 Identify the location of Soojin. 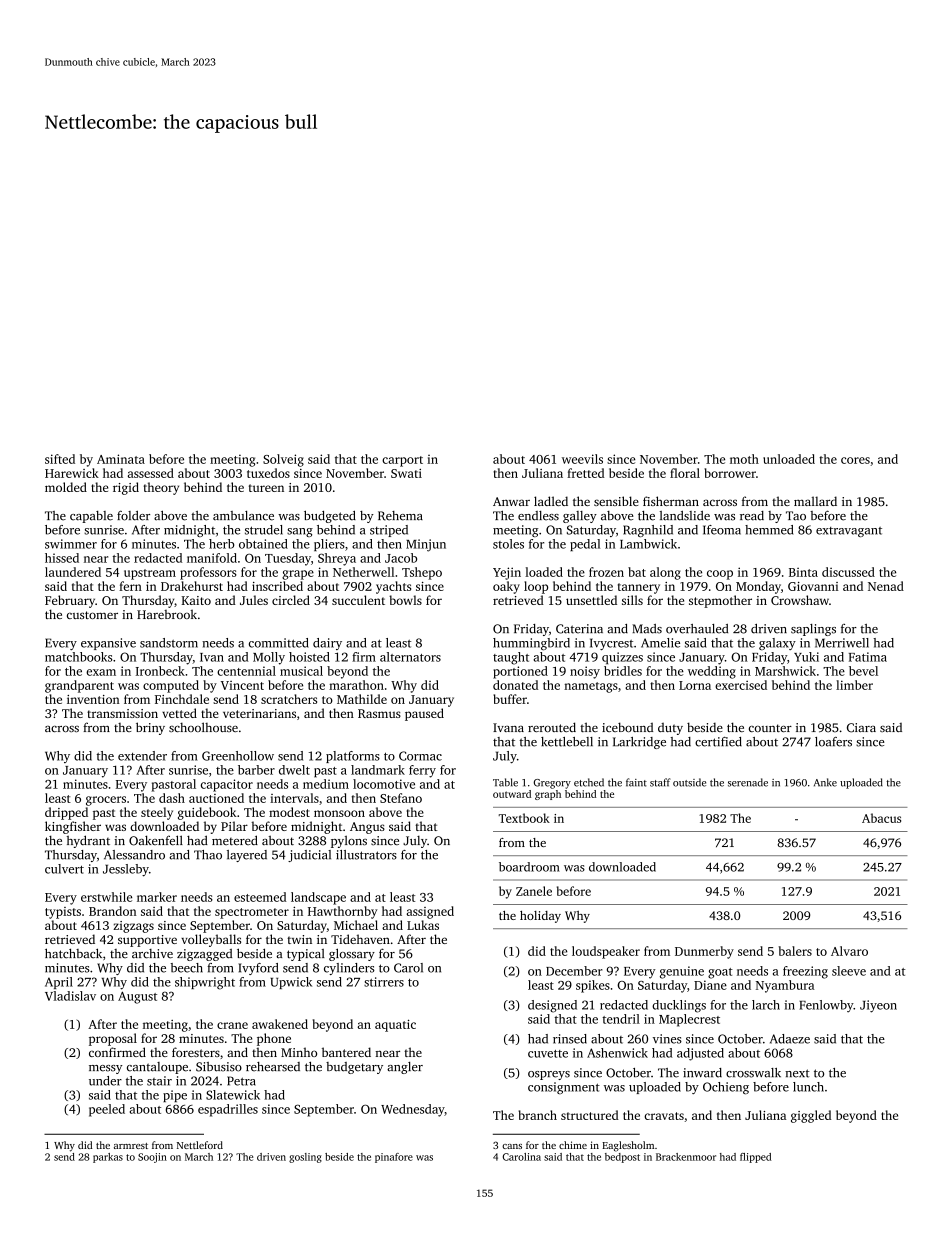
(152, 1158).
